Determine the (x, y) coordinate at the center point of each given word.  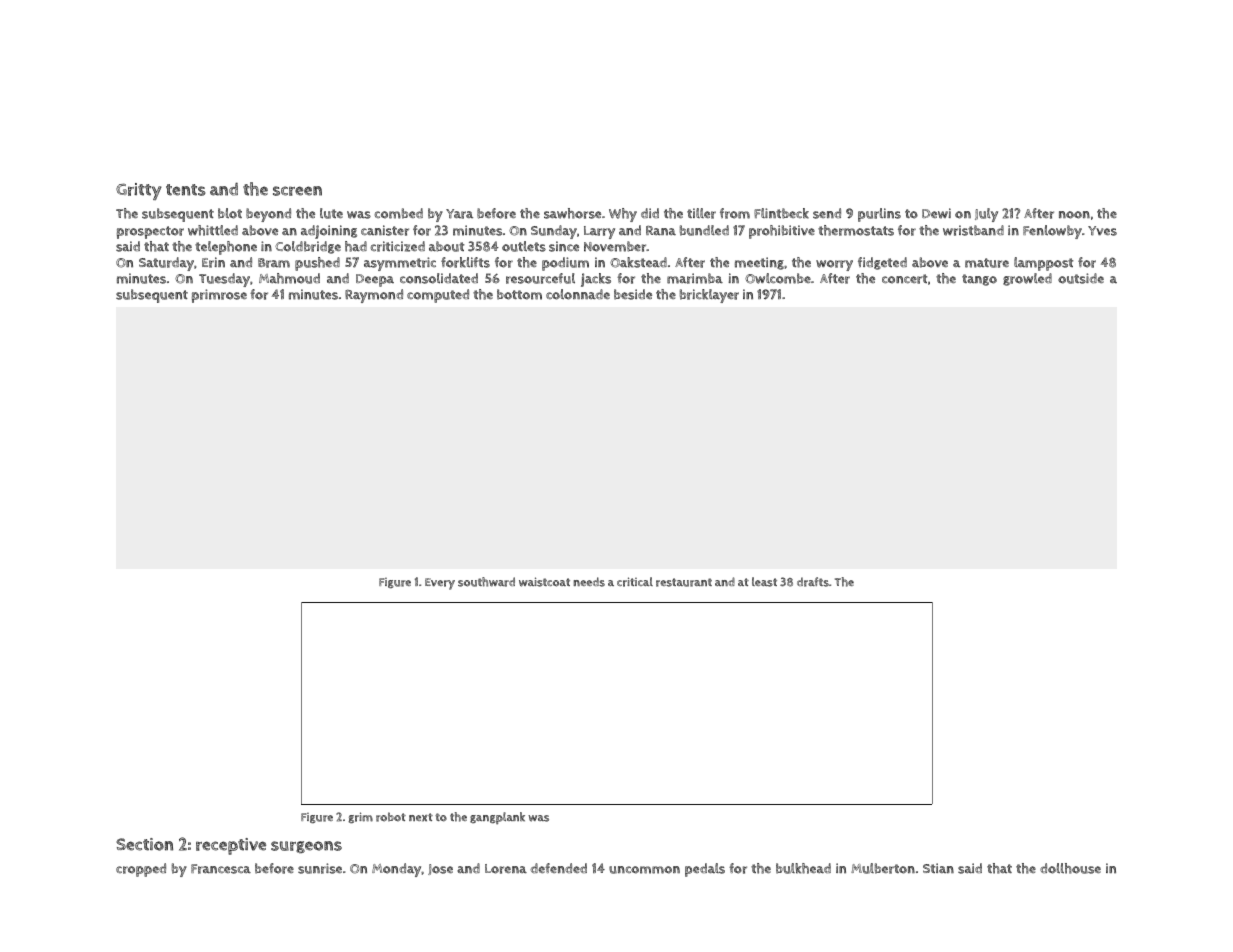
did (650, 213)
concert (904, 279)
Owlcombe (778, 278)
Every (440, 584)
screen (297, 191)
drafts (813, 582)
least (764, 582)
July (986, 215)
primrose (219, 296)
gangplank (497, 818)
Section (144, 844)
